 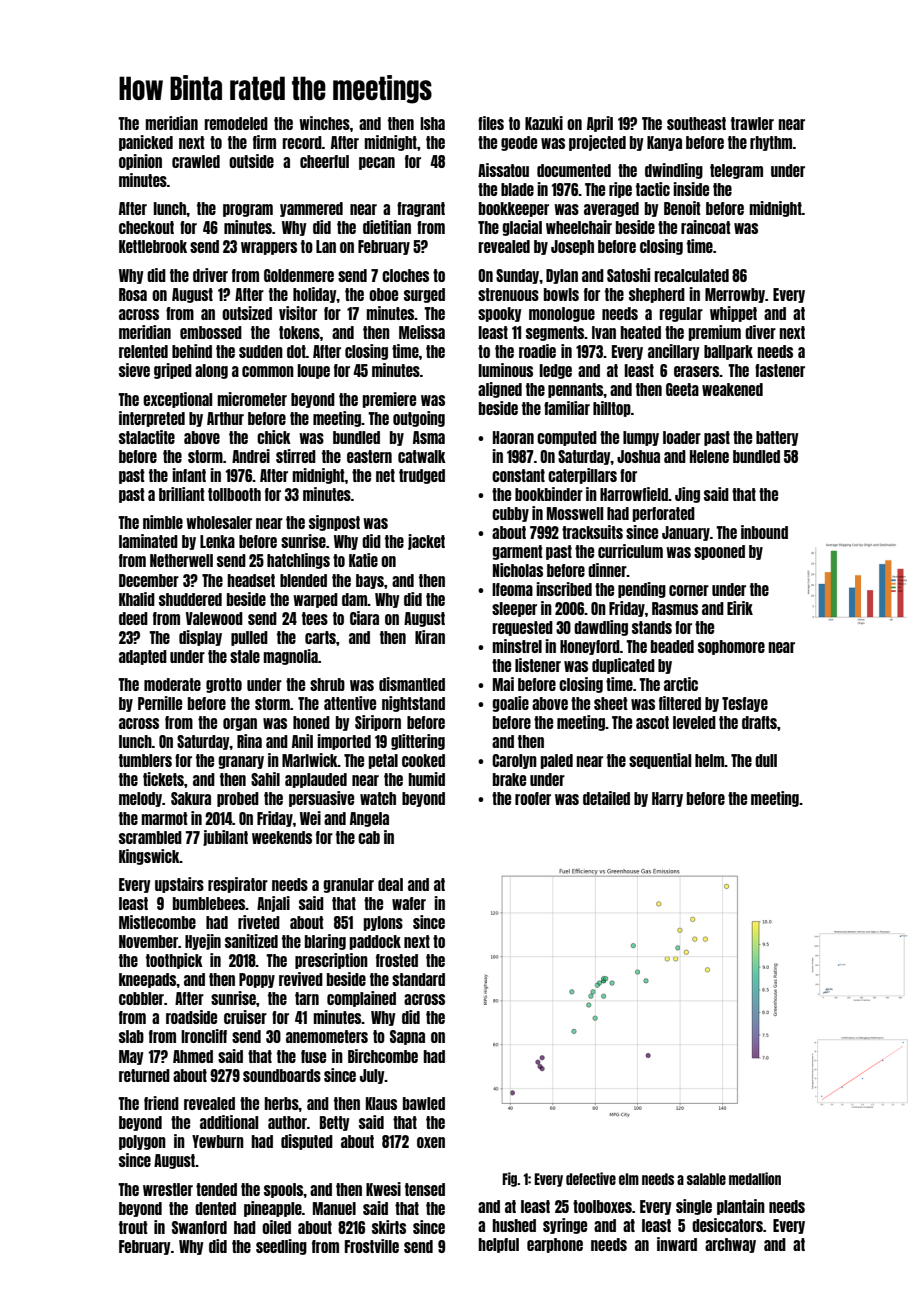 What do you see at coordinates (133, 1227) in the screenshot?
I see `trout` at bounding box center [133, 1227].
